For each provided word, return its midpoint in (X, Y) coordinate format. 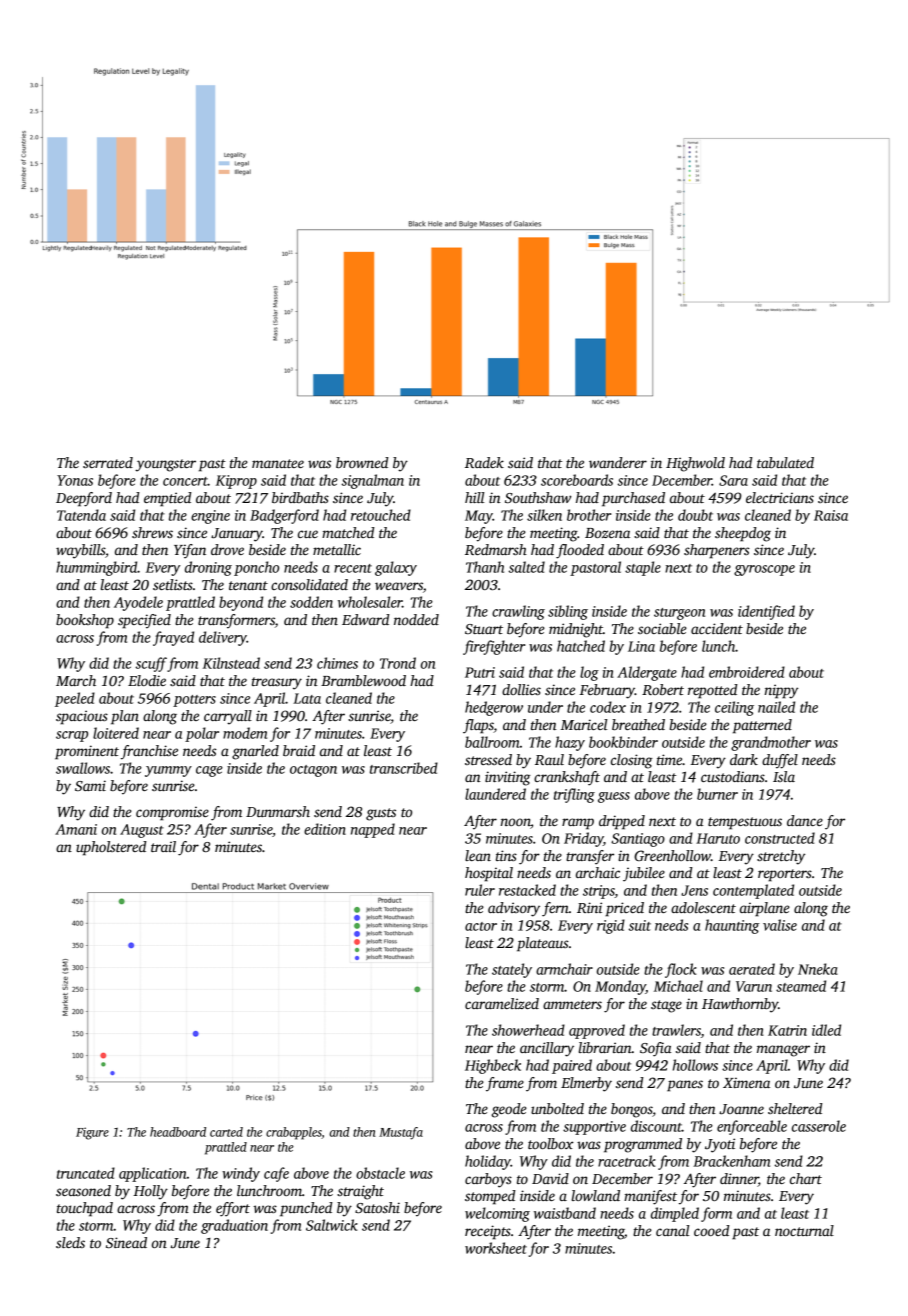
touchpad (85, 1209)
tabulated (785, 462)
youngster (165, 465)
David (550, 1178)
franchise (149, 752)
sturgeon (679, 614)
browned (362, 462)
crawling (518, 612)
